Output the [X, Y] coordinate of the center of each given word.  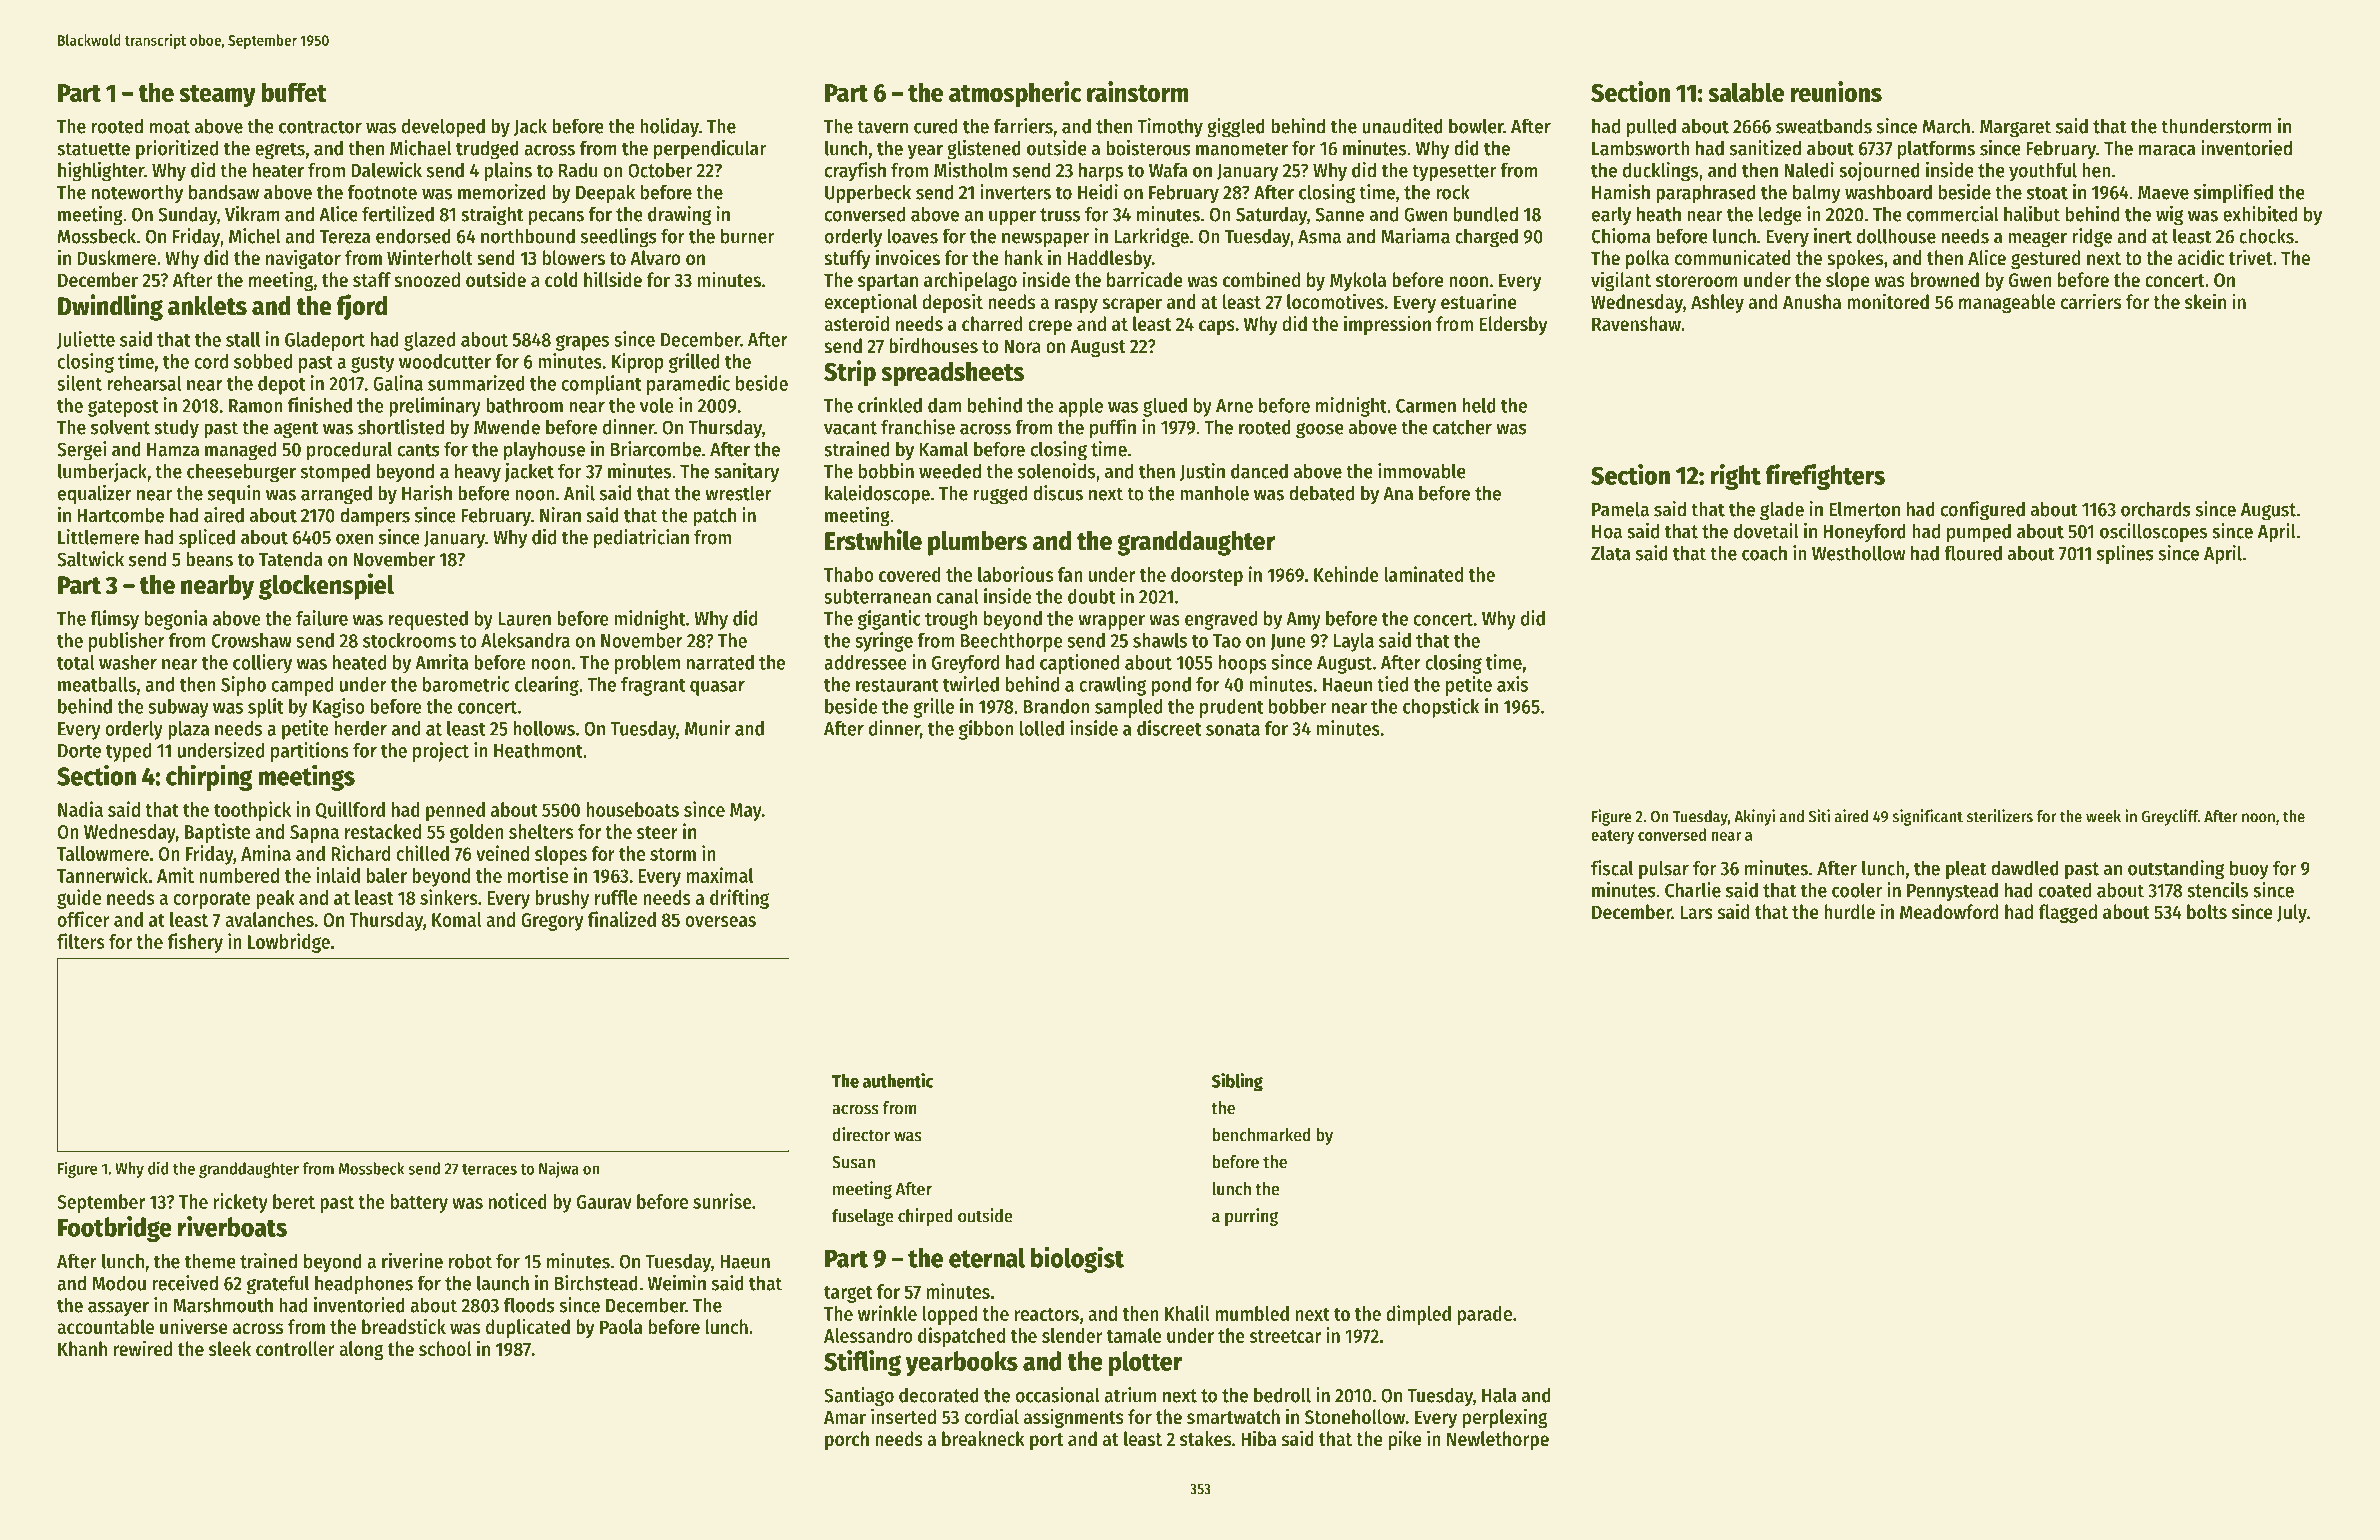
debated [1322, 493]
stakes [1205, 1439]
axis [1512, 684]
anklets [207, 306]
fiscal [1612, 868]
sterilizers [2000, 816]
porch [847, 1440]
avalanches [269, 919]
